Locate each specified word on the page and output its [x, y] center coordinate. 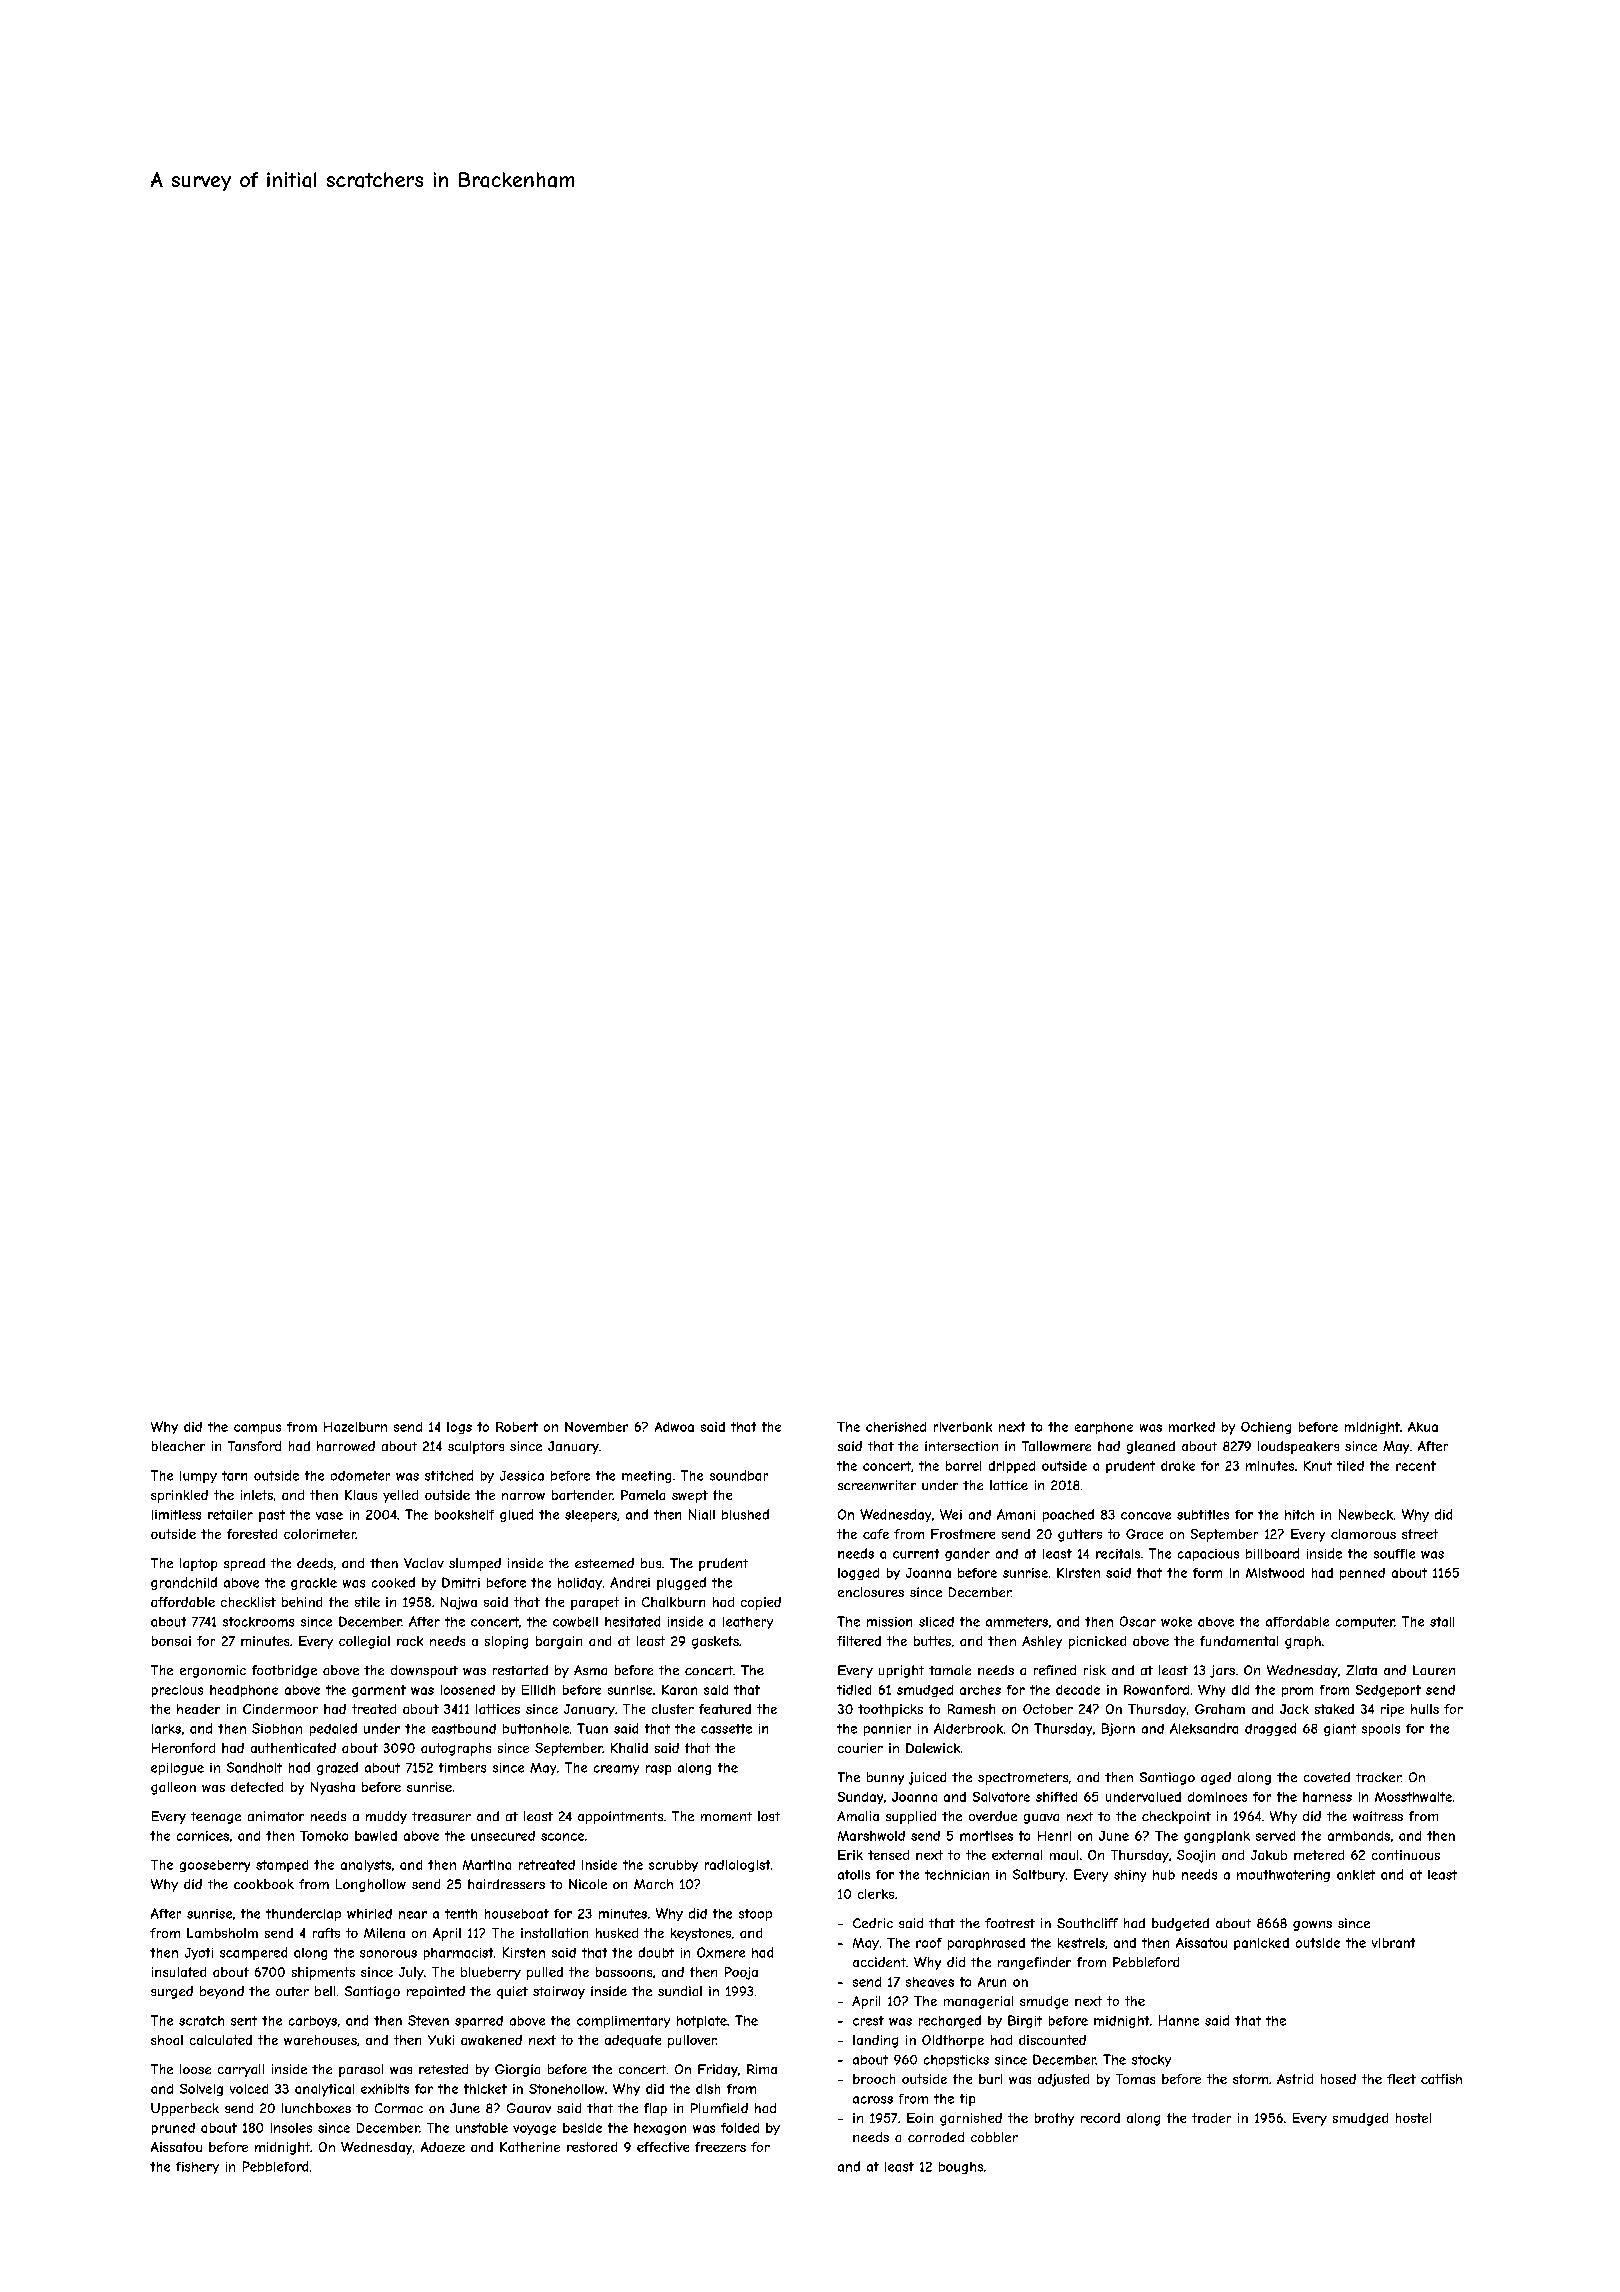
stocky [1151, 2061]
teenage [216, 1818]
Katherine [530, 2147]
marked [1192, 1427]
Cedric [873, 1923]
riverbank [963, 1427]
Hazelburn [355, 1427]
